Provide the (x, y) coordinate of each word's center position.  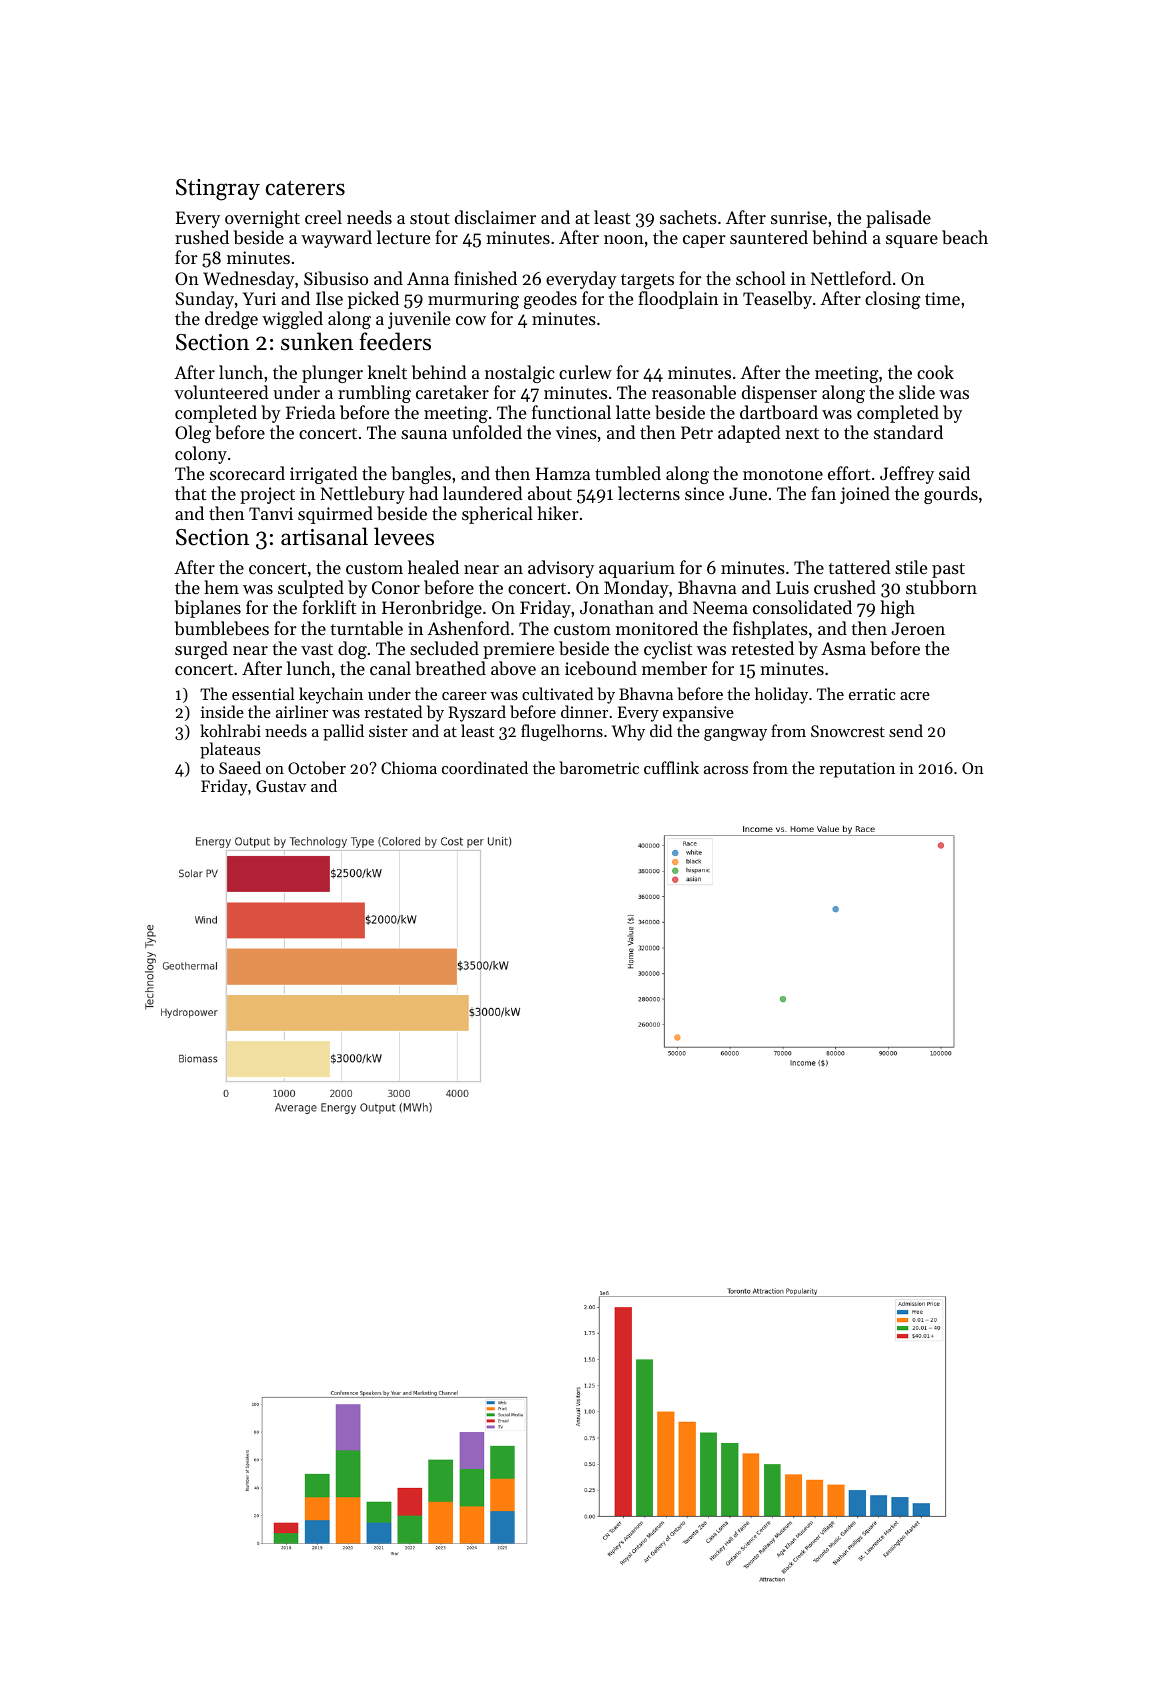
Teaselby (777, 300)
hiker (558, 513)
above (513, 668)
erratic (872, 694)
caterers (305, 188)
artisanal (324, 536)
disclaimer (495, 217)
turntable (366, 628)
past (948, 570)
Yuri (259, 298)
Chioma (409, 767)
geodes (550, 300)
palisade (898, 219)
